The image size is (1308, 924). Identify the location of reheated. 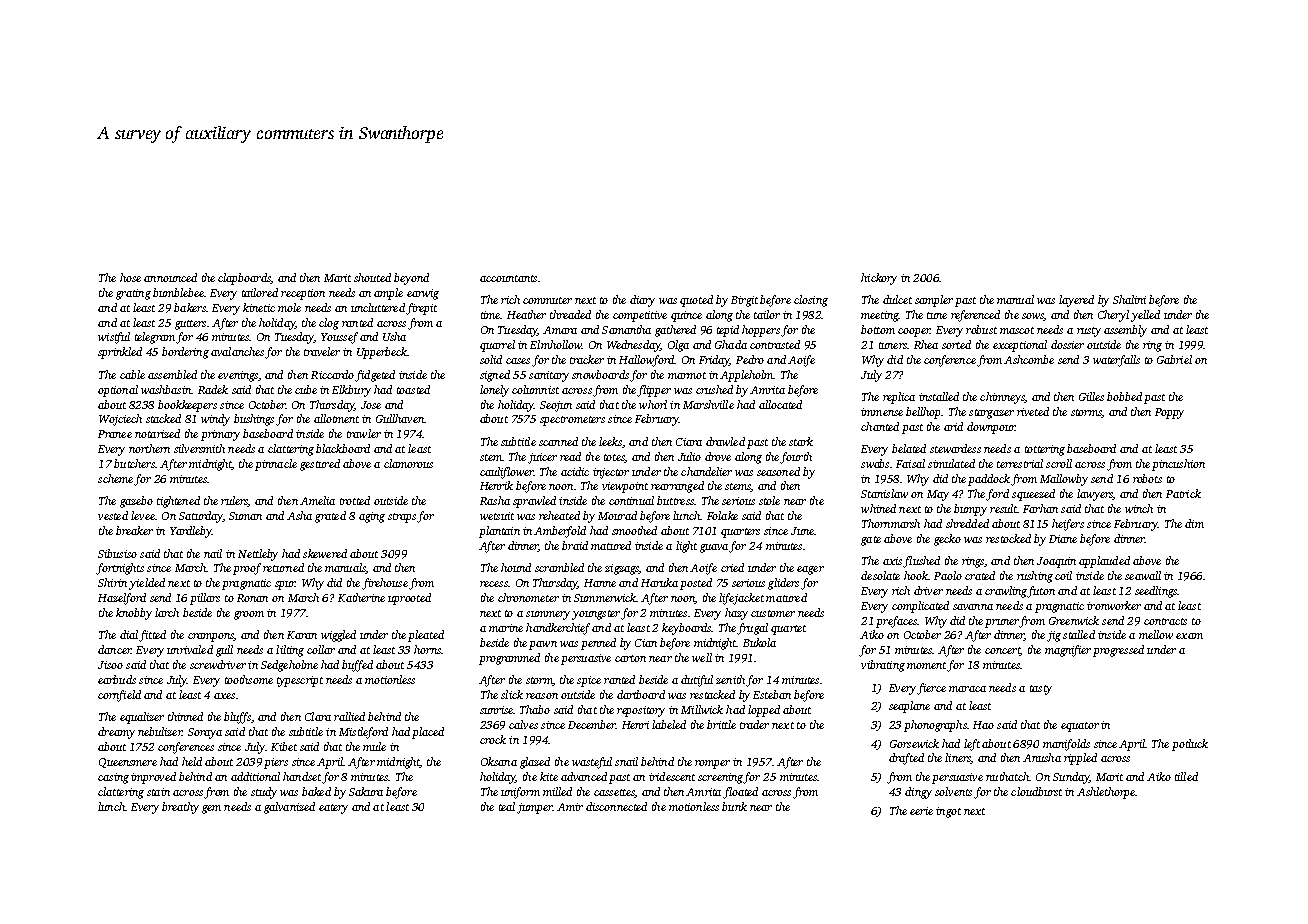
(559, 515).
